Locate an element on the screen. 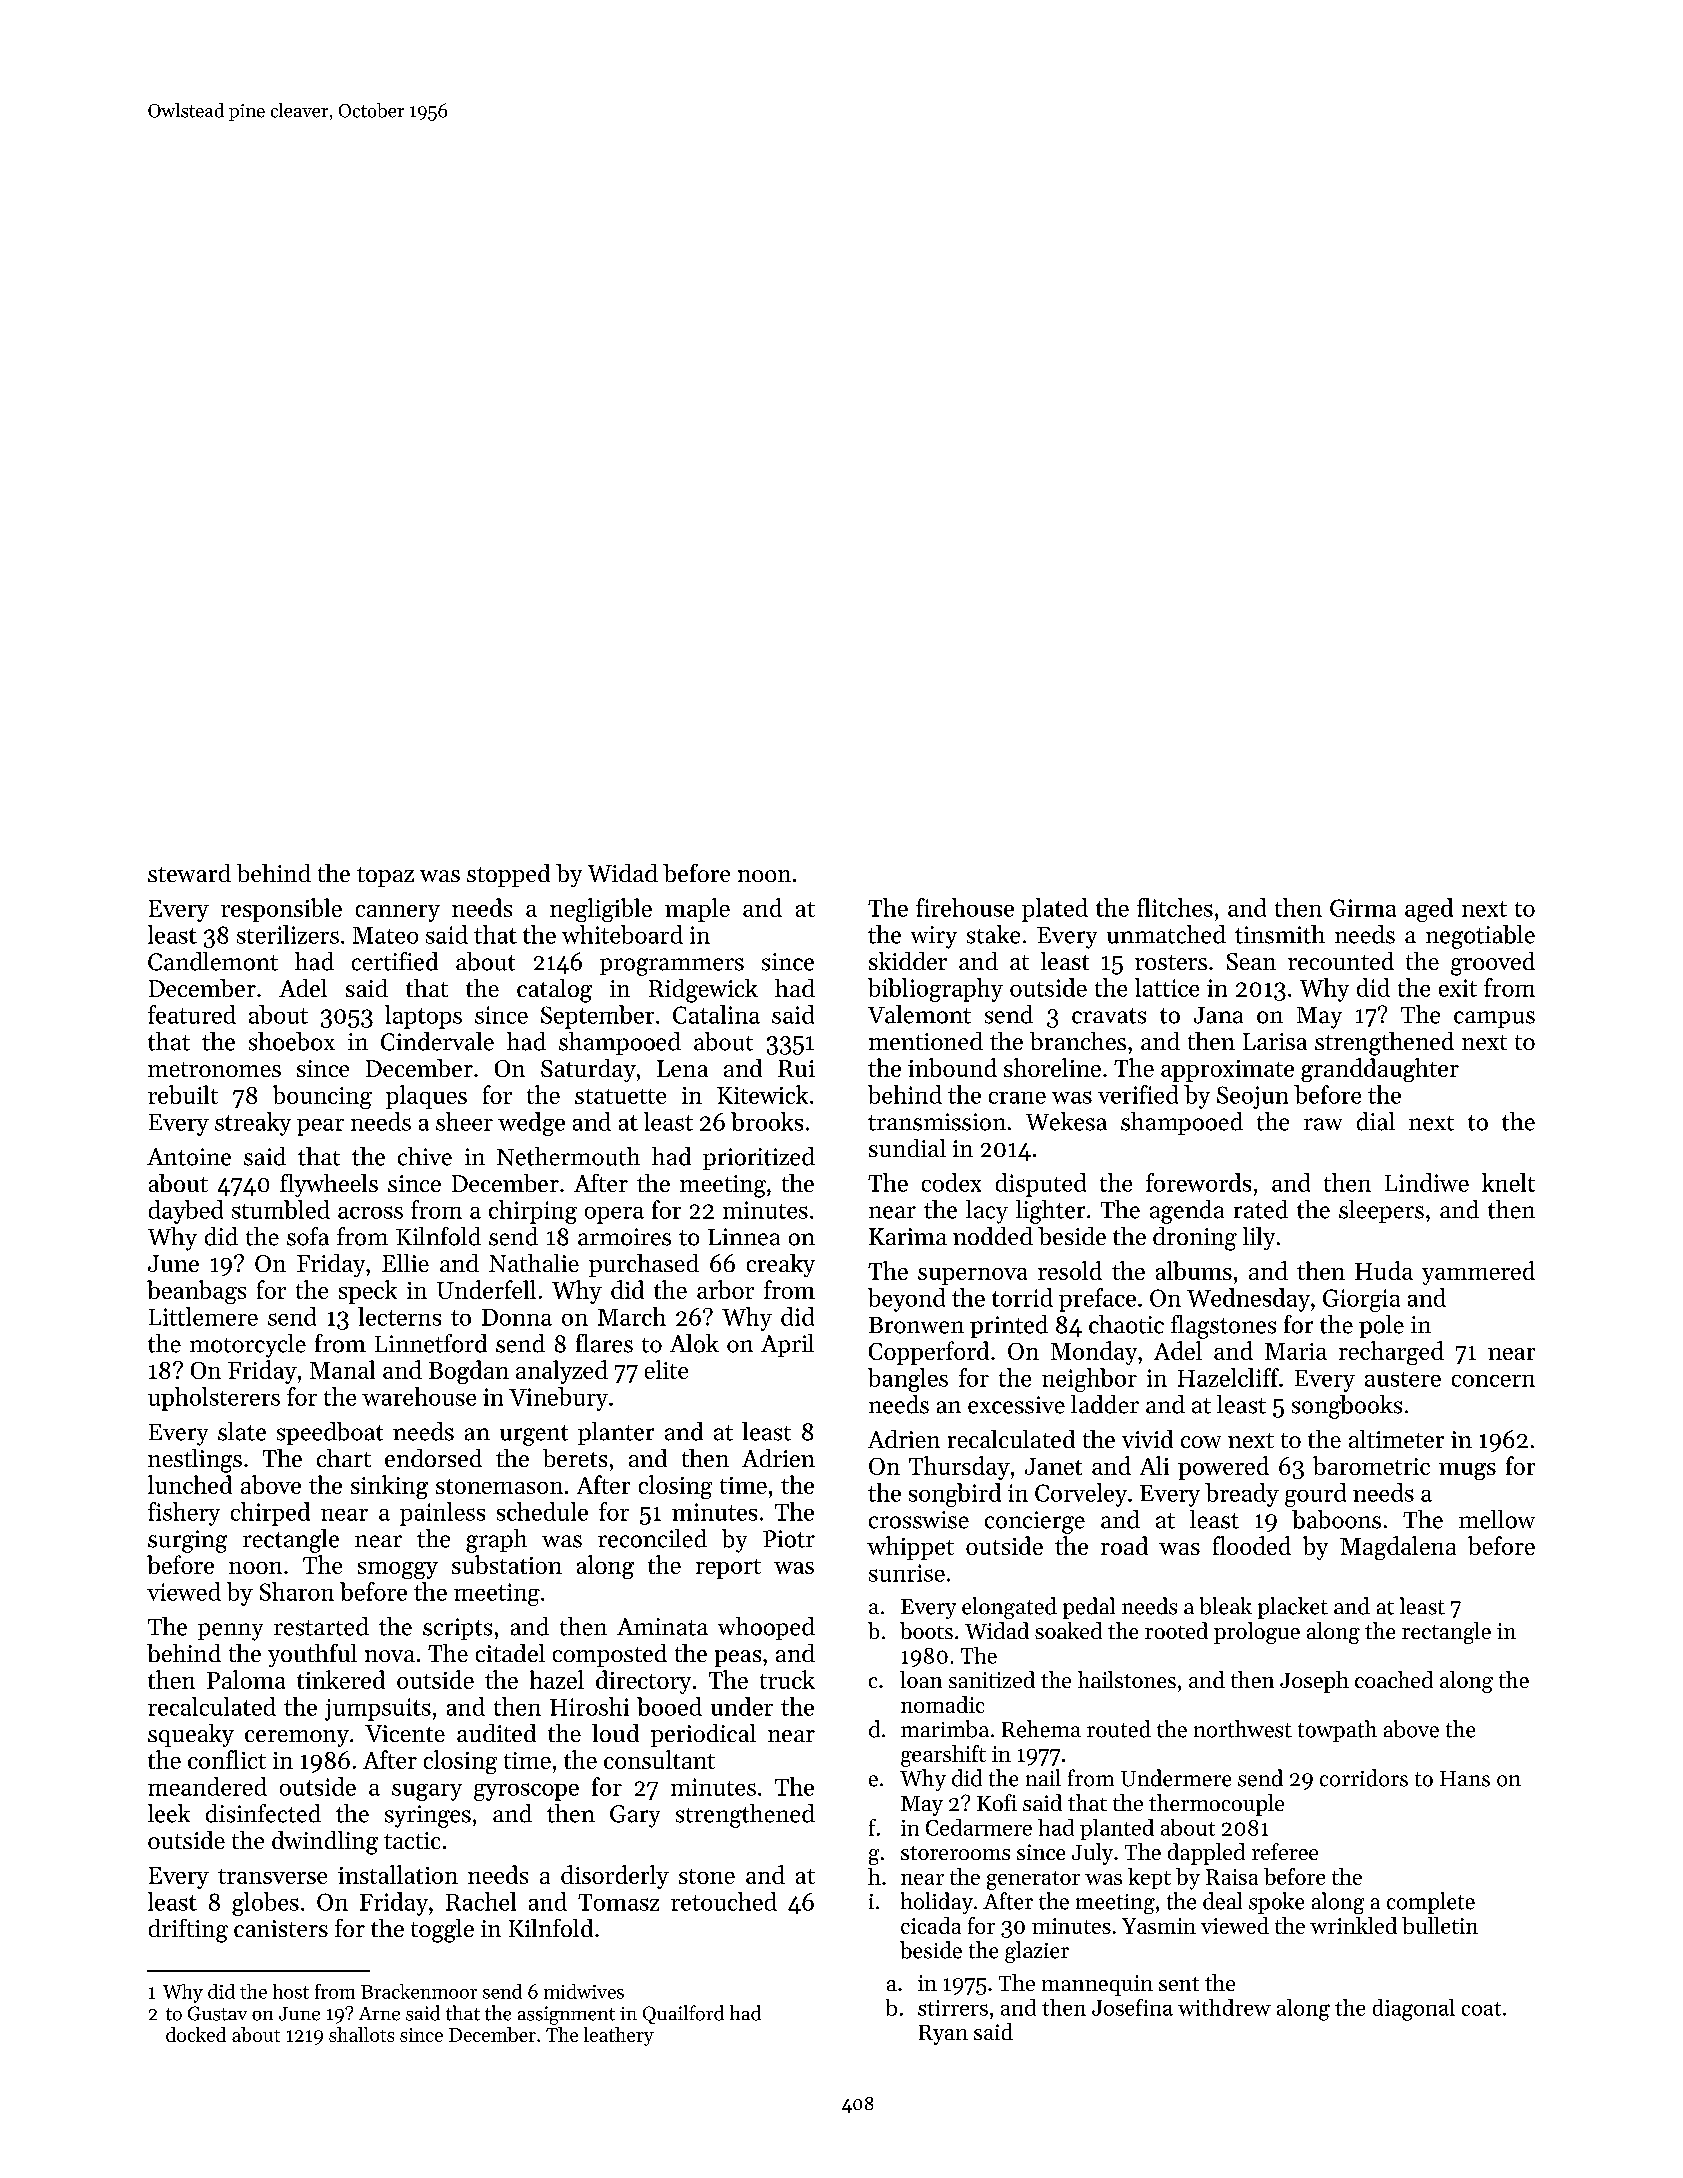 The image size is (1683, 2178). retouched is located at coordinates (724, 1901).
